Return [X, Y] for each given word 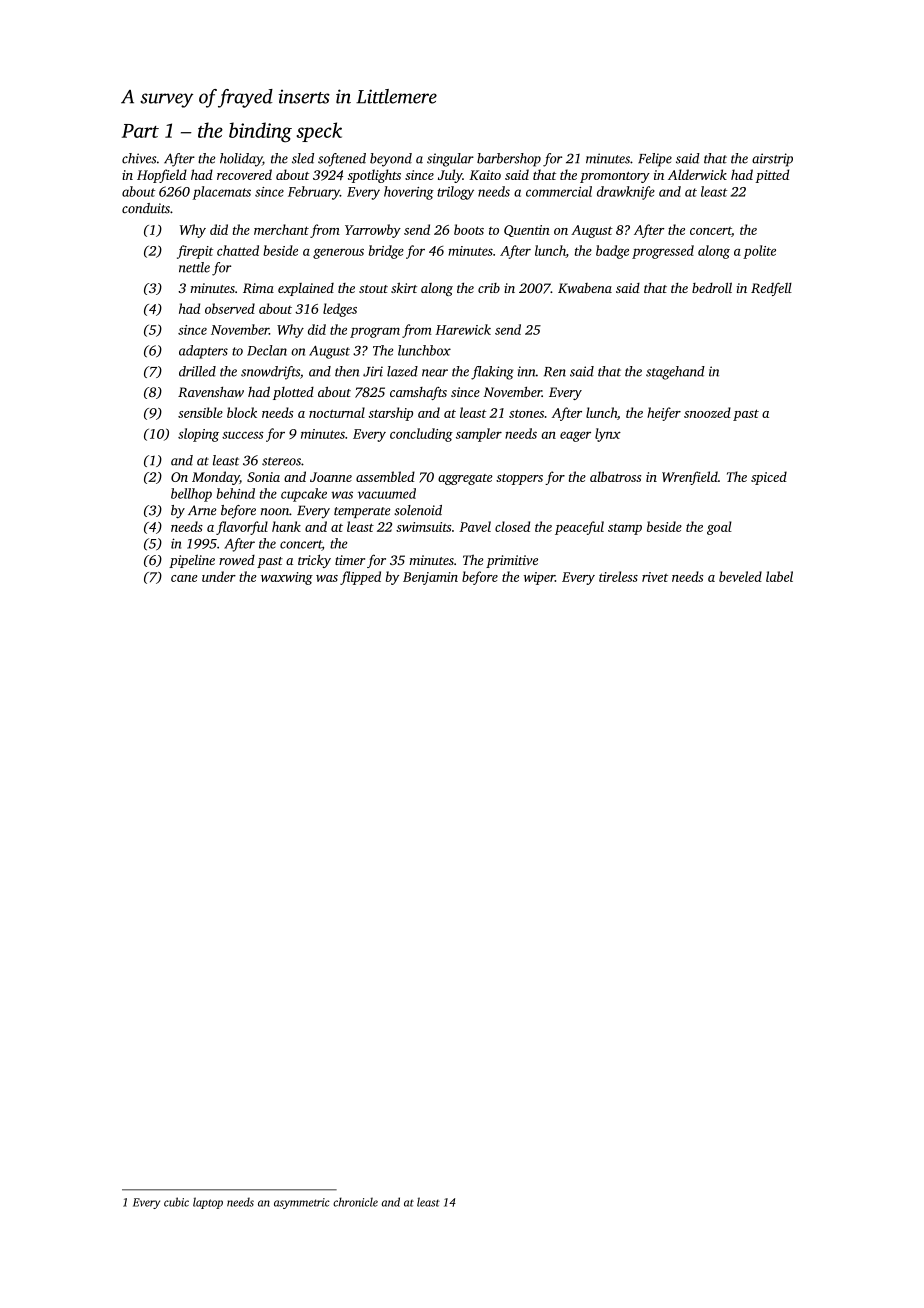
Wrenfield [690, 478]
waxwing [287, 578]
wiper [539, 578]
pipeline [192, 561]
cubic [176, 1202]
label [779, 576]
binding [260, 132]
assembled [385, 476]
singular [450, 160]
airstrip [772, 160]
